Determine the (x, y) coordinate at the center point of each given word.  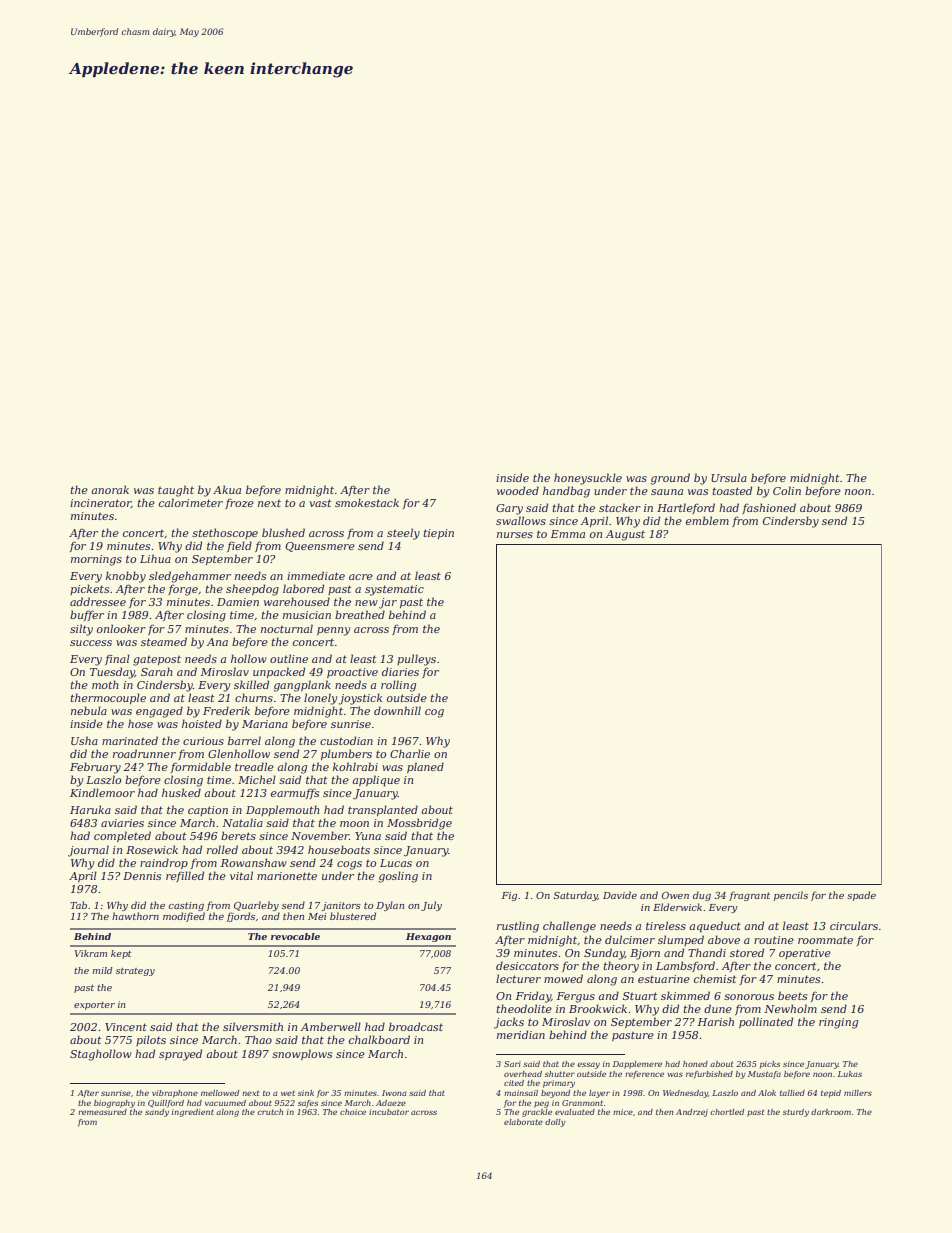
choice (353, 1112)
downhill (397, 710)
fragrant (749, 896)
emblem (707, 520)
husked (181, 792)
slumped (681, 940)
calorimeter (191, 502)
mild (102, 970)
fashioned (769, 508)
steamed (164, 641)
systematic (394, 590)
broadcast (416, 1026)
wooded (518, 490)
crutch (270, 1112)
